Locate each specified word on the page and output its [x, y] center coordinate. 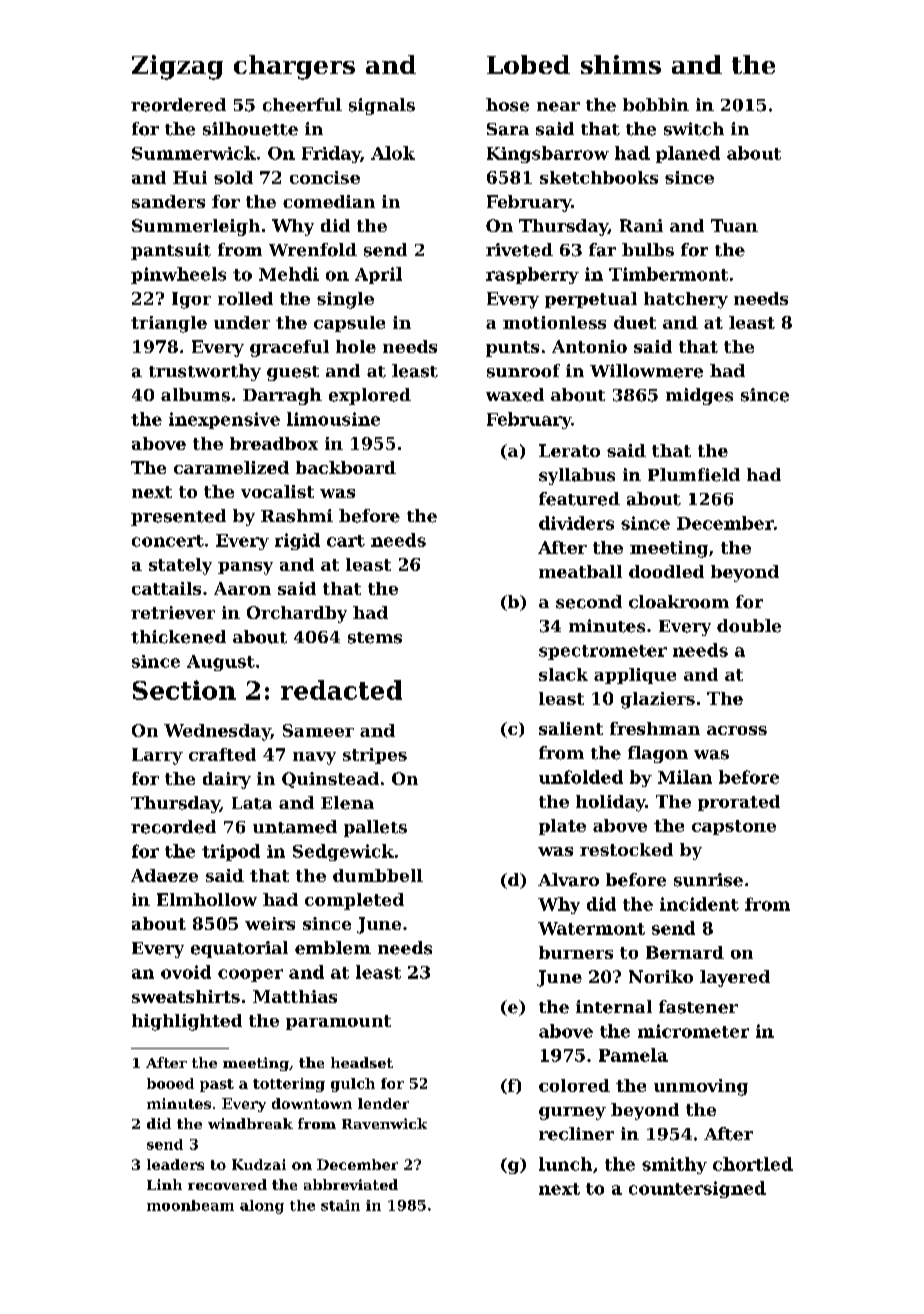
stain [340, 1205]
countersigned [697, 1189]
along [262, 1207]
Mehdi [289, 274]
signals [382, 106]
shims [621, 64]
